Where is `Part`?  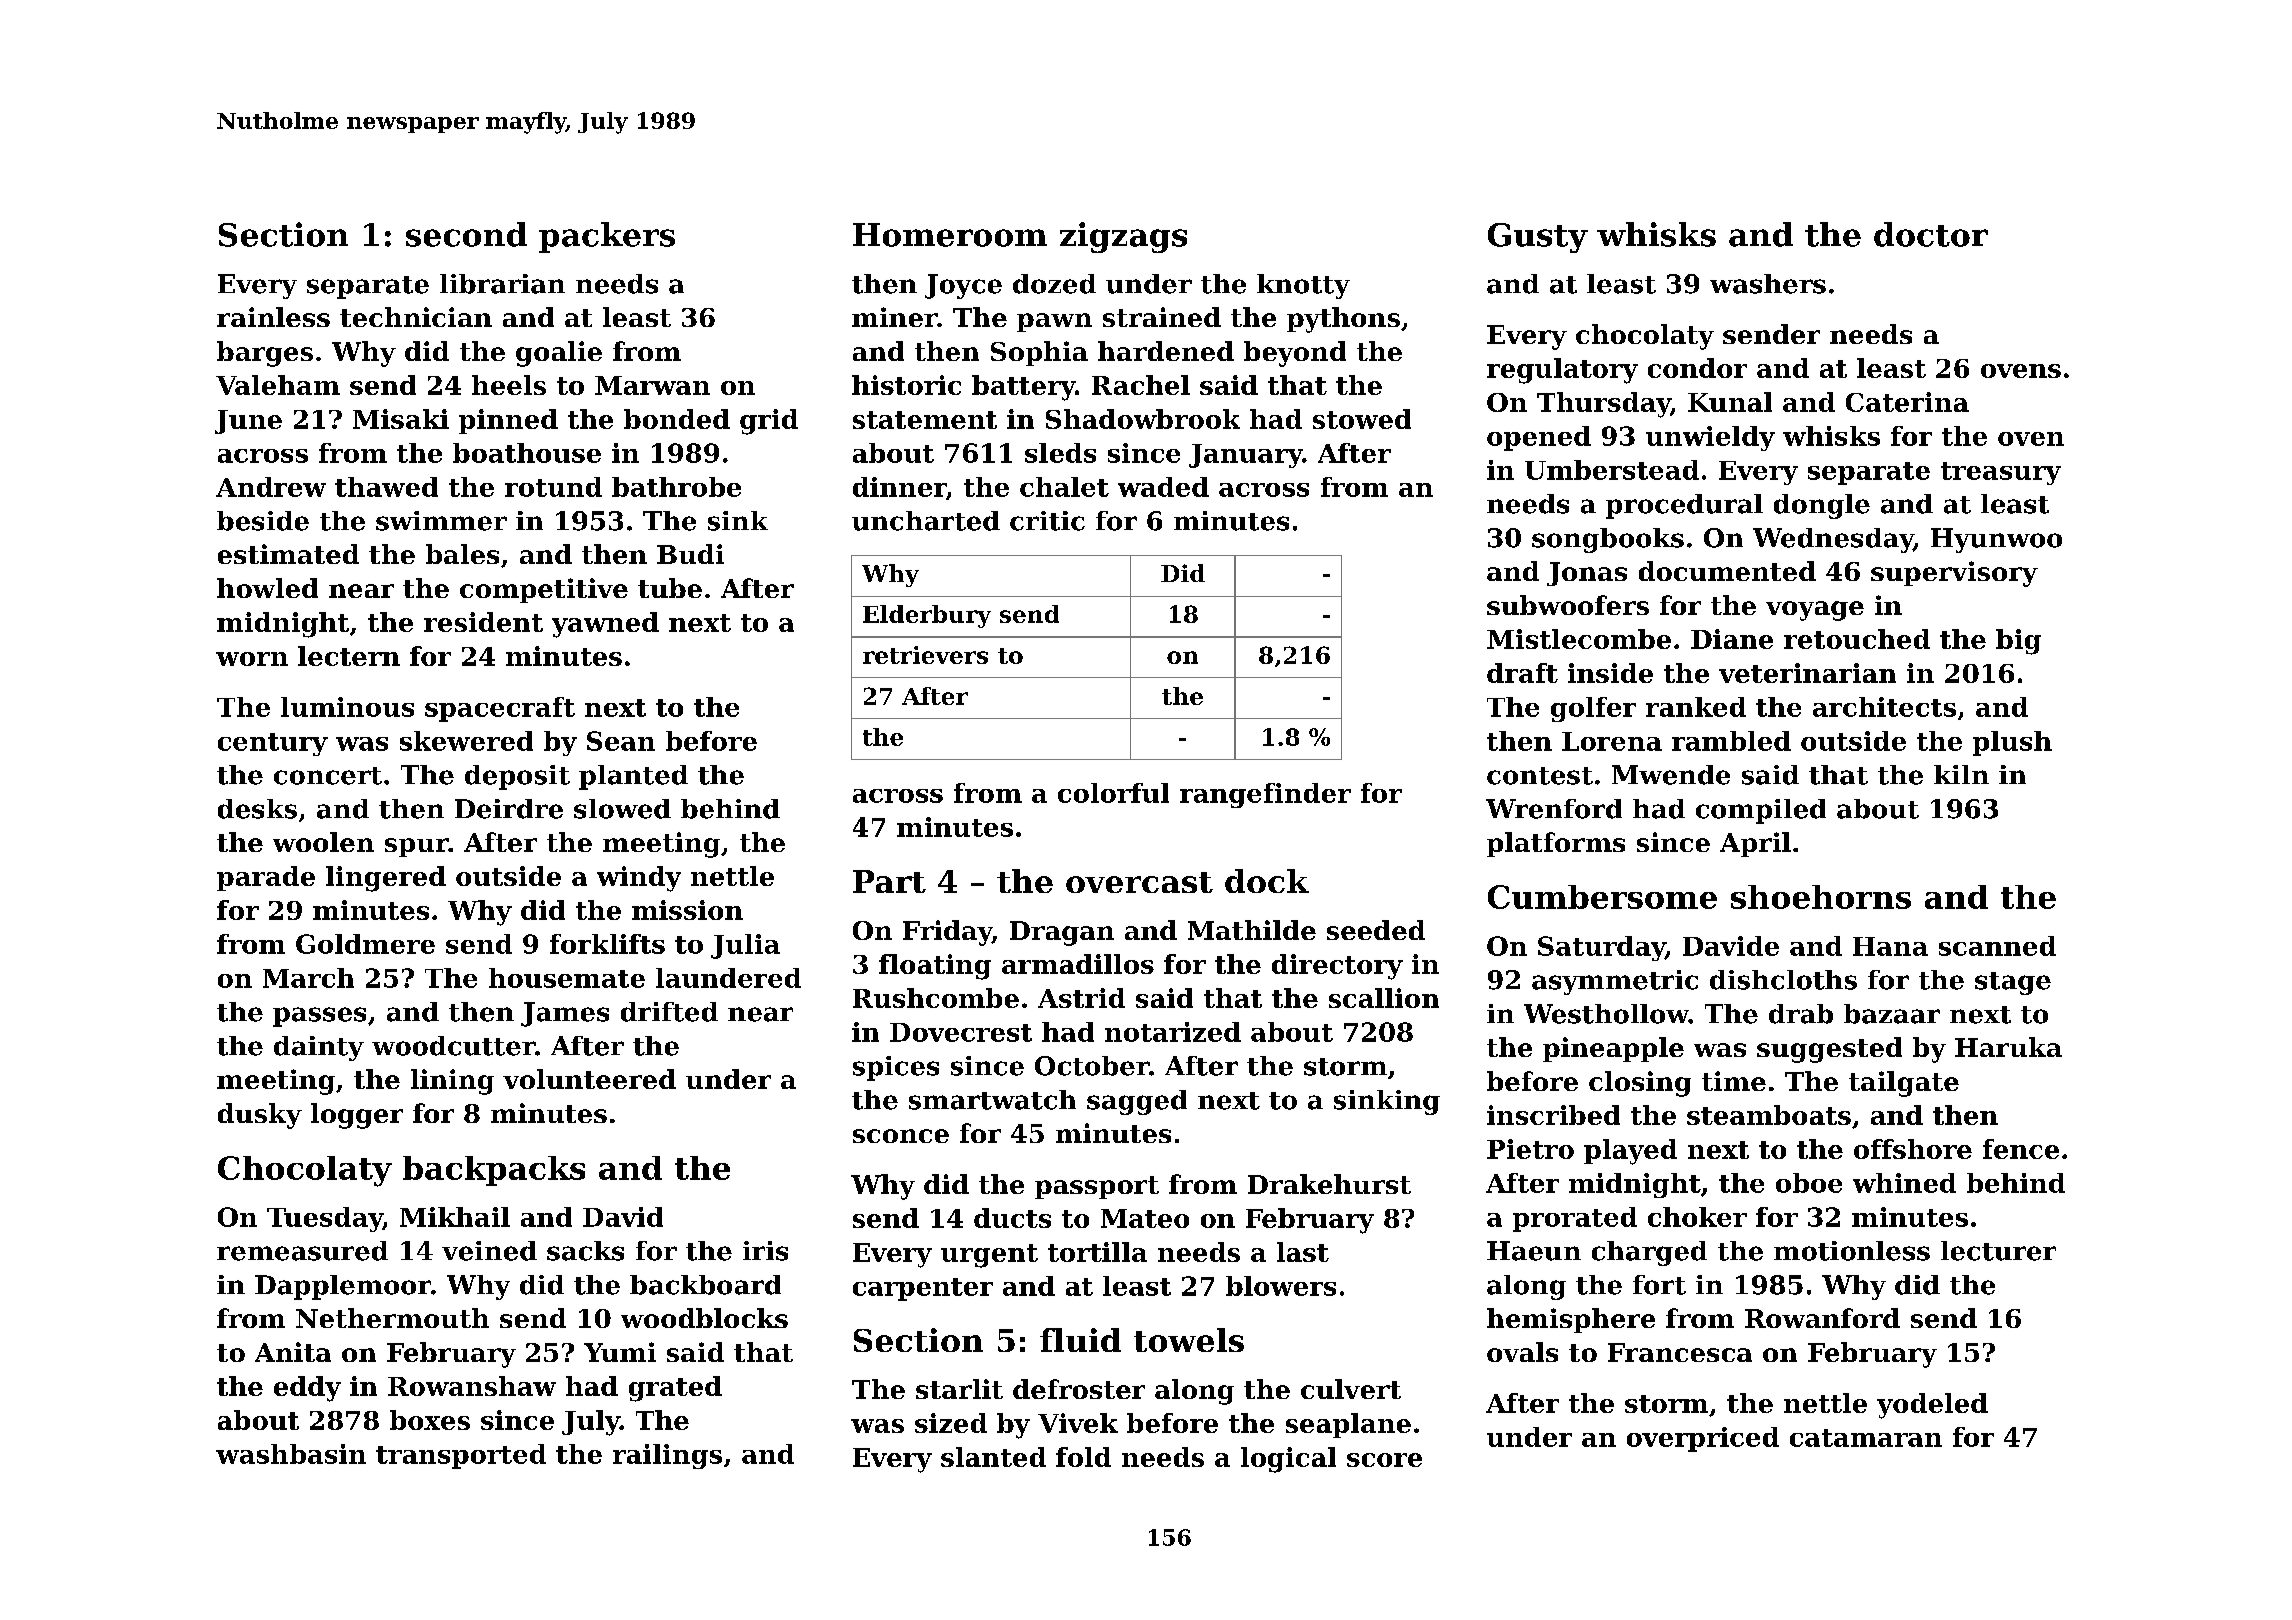
Part is located at coordinates (889, 881).
